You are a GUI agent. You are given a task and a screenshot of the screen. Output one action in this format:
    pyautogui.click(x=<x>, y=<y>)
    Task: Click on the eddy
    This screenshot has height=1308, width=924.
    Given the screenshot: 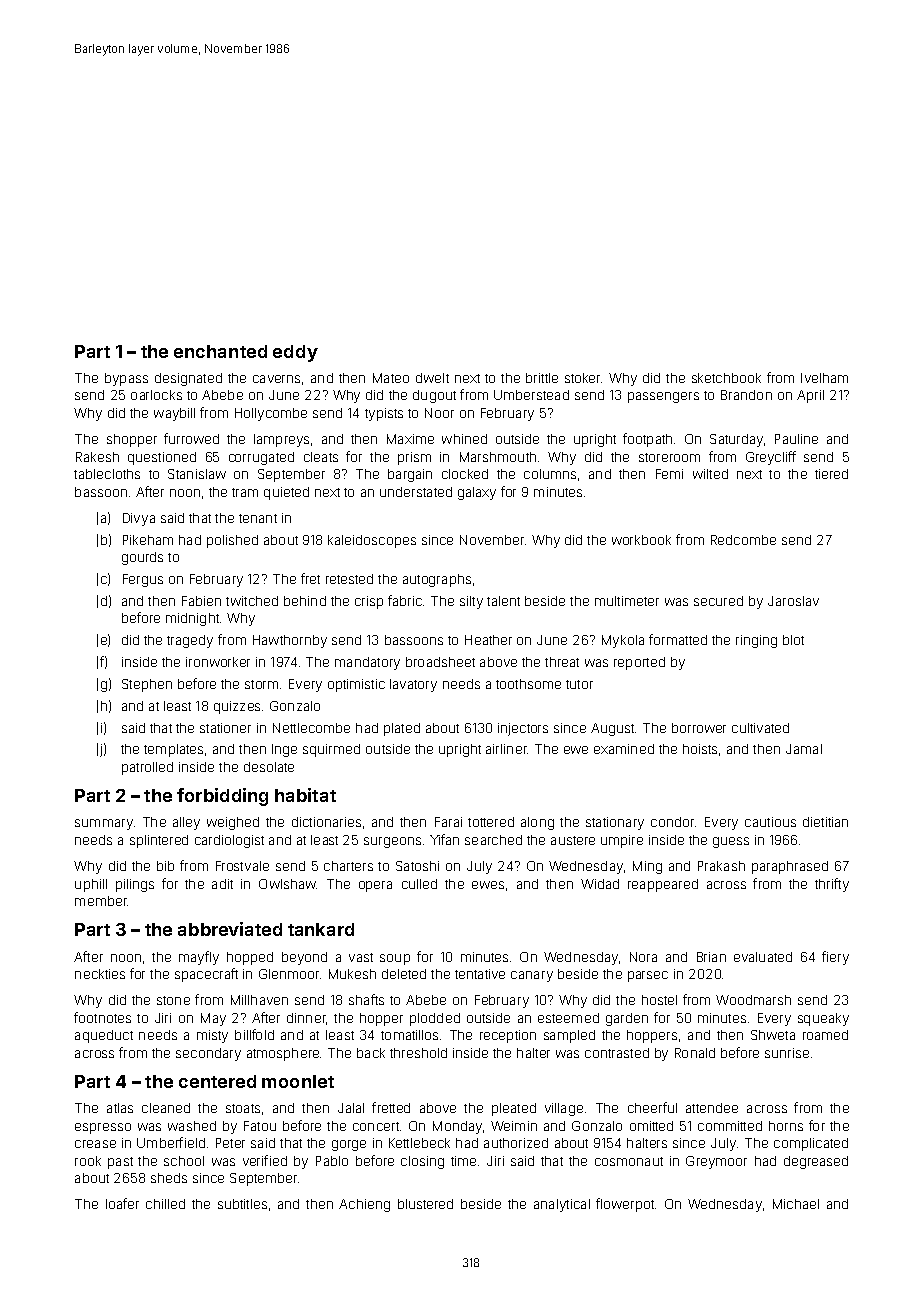 What is the action you would take?
    pyautogui.click(x=295, y=353)
